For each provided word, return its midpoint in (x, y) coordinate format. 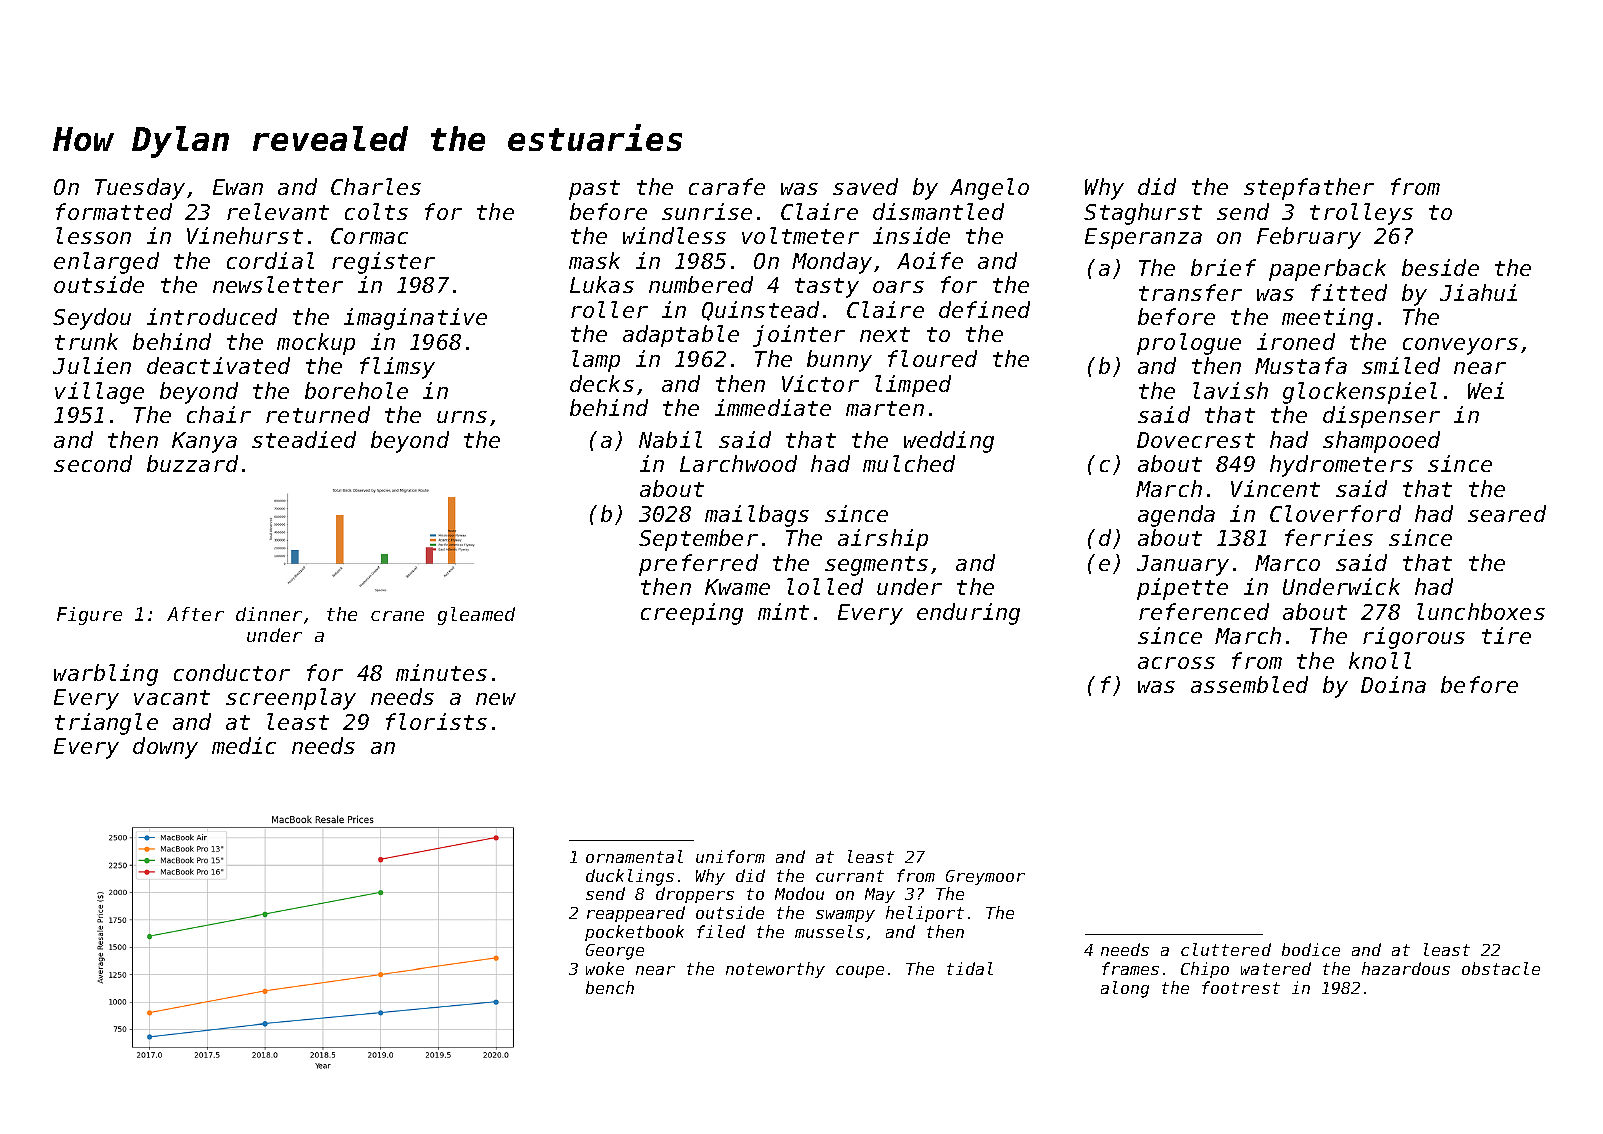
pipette (1182, 589)
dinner (269, 614)
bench (610, 987)
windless (674, 235)
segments (876, 566)
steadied (304, 439)
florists (436, 721)
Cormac (369, 236)
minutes (441, 672)
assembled (1249, 684)
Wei (1486, 390)
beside (1440, 267)
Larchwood (738, 463)
